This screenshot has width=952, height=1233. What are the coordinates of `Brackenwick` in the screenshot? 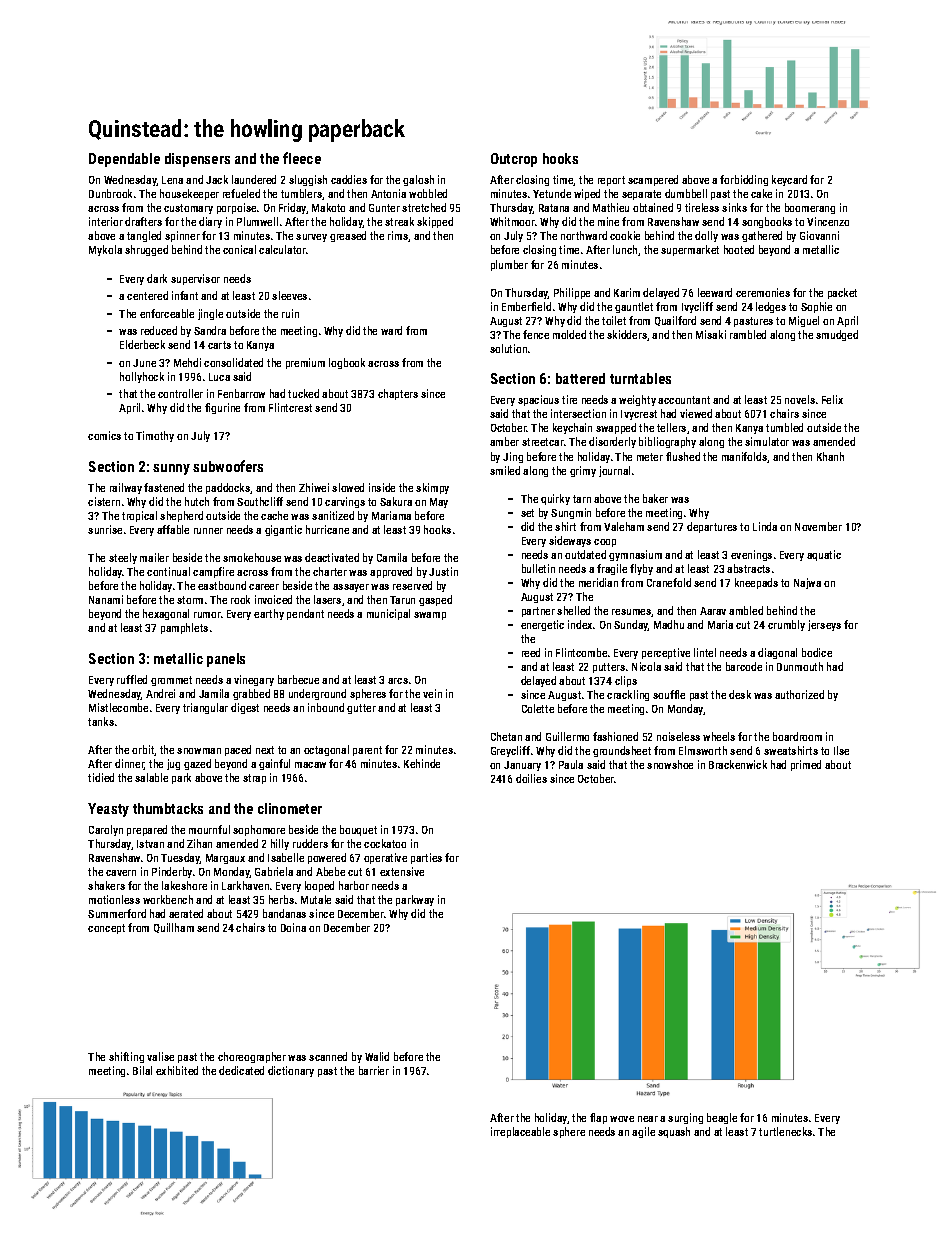 It's located at (738, 764).
